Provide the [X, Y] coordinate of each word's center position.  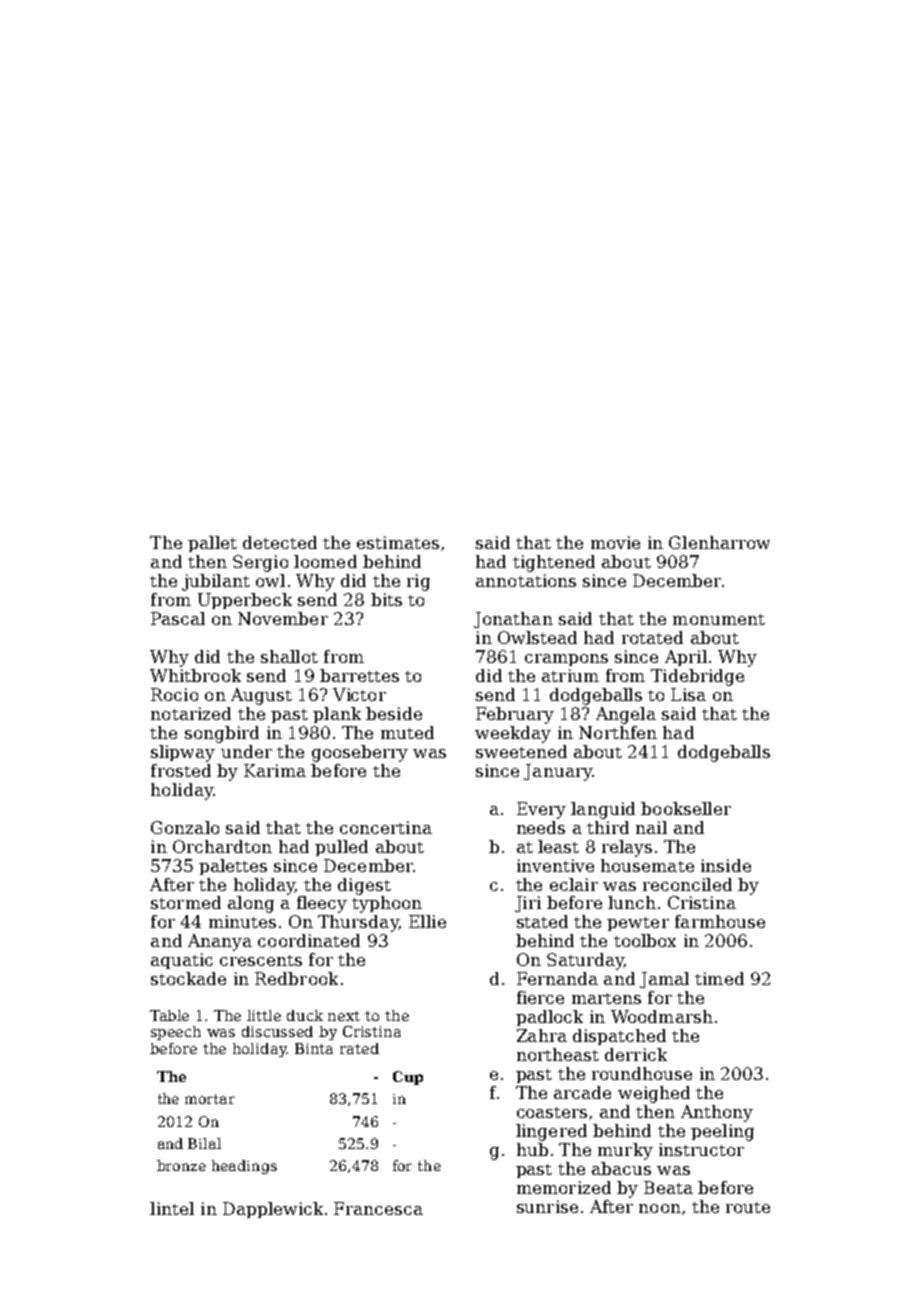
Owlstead [537, 637]
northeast [558, 1054]
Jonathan [513, 620]
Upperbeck [245, 601]
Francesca [378, 1208]
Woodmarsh [662, 1016]
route [748, 1207]
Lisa [688, 694]
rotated [652, 637]
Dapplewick [273, 1210]
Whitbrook [195, 675]
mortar [210, 1099]
